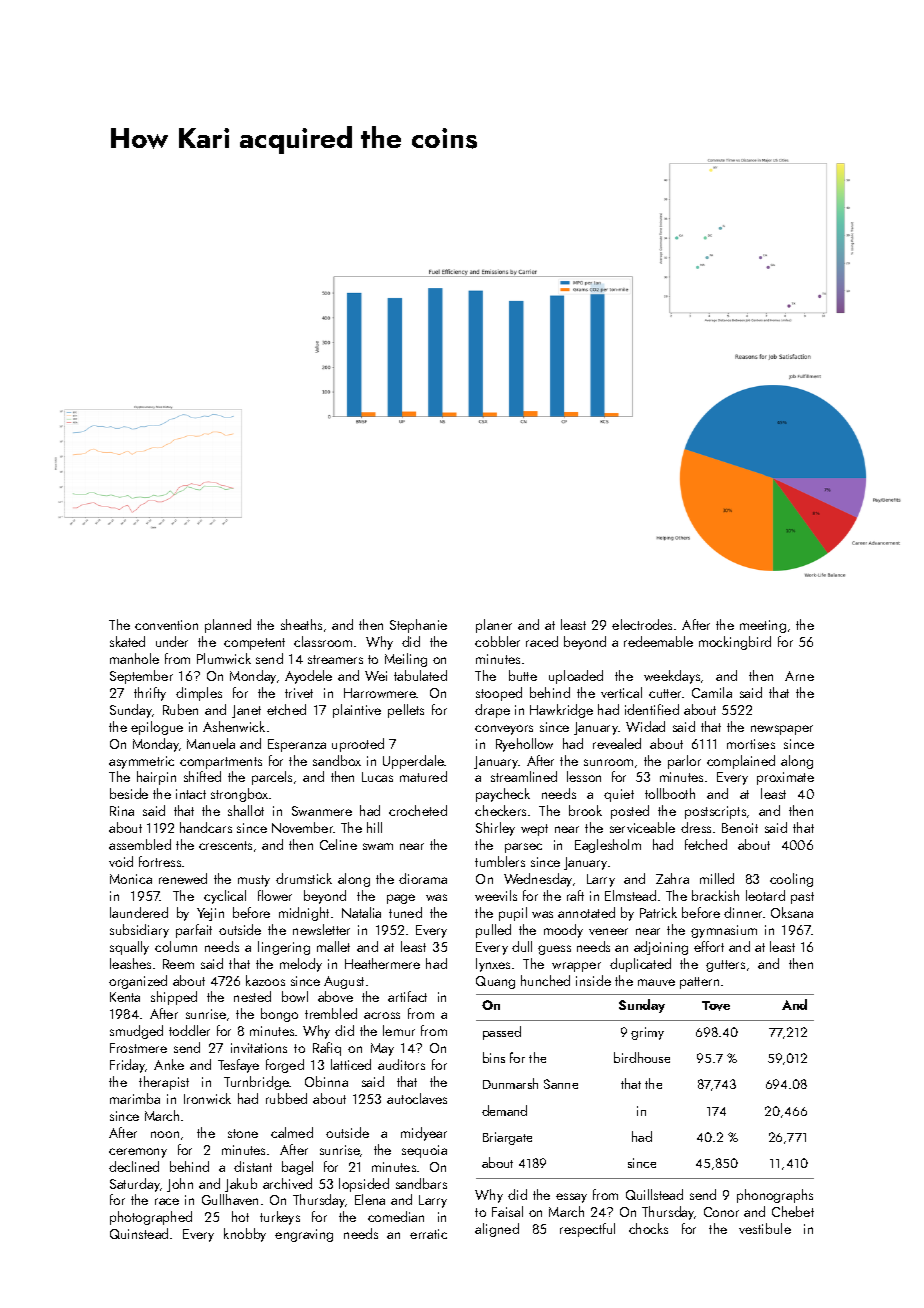 Image resolution: width=924 pixels, height=1308 pixels. Describe the element at coordinates (534, 830) in the image. I see `wept` at that location.
